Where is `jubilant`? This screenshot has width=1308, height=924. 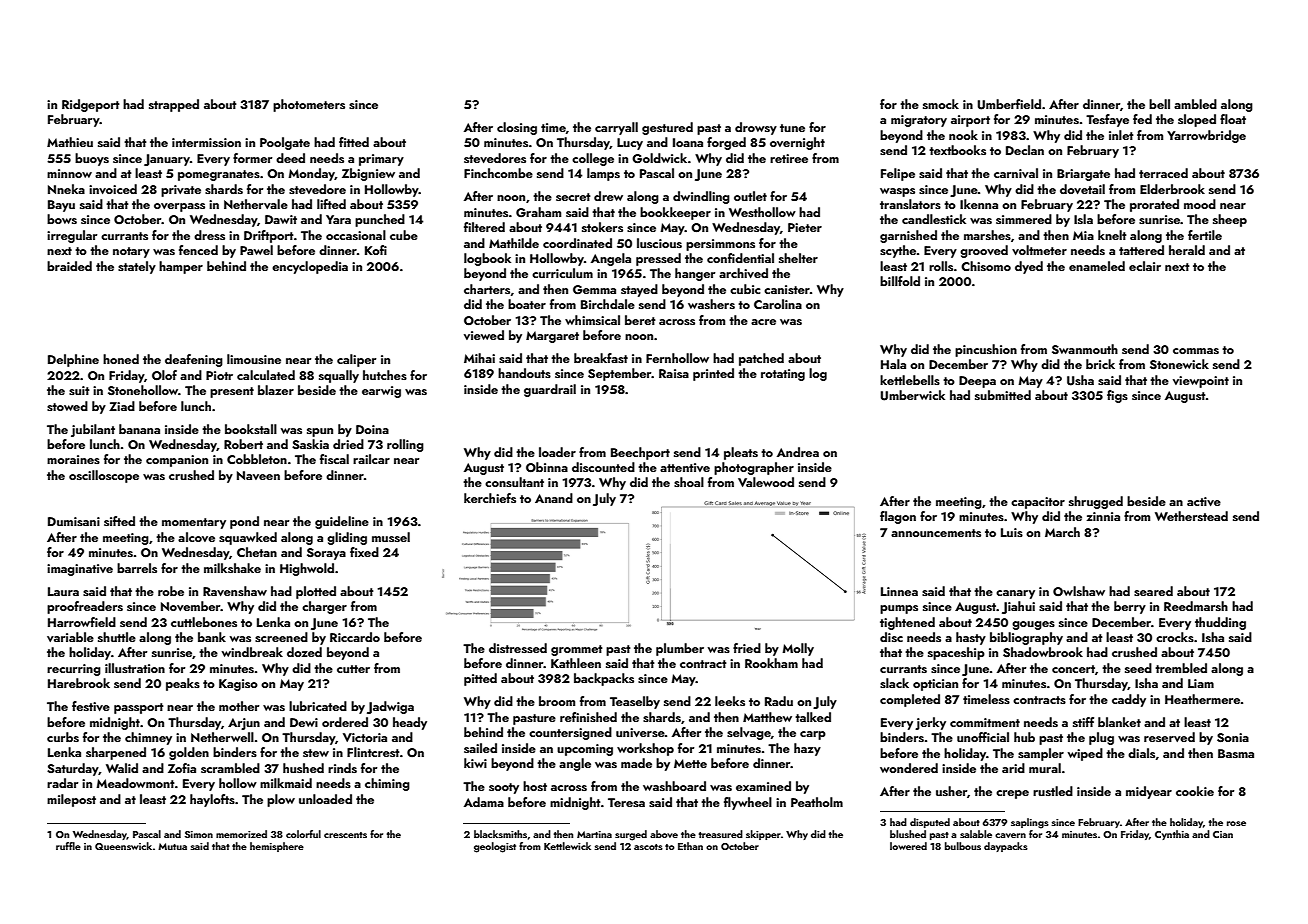 jubilant is located at coordinates (93, 430).
